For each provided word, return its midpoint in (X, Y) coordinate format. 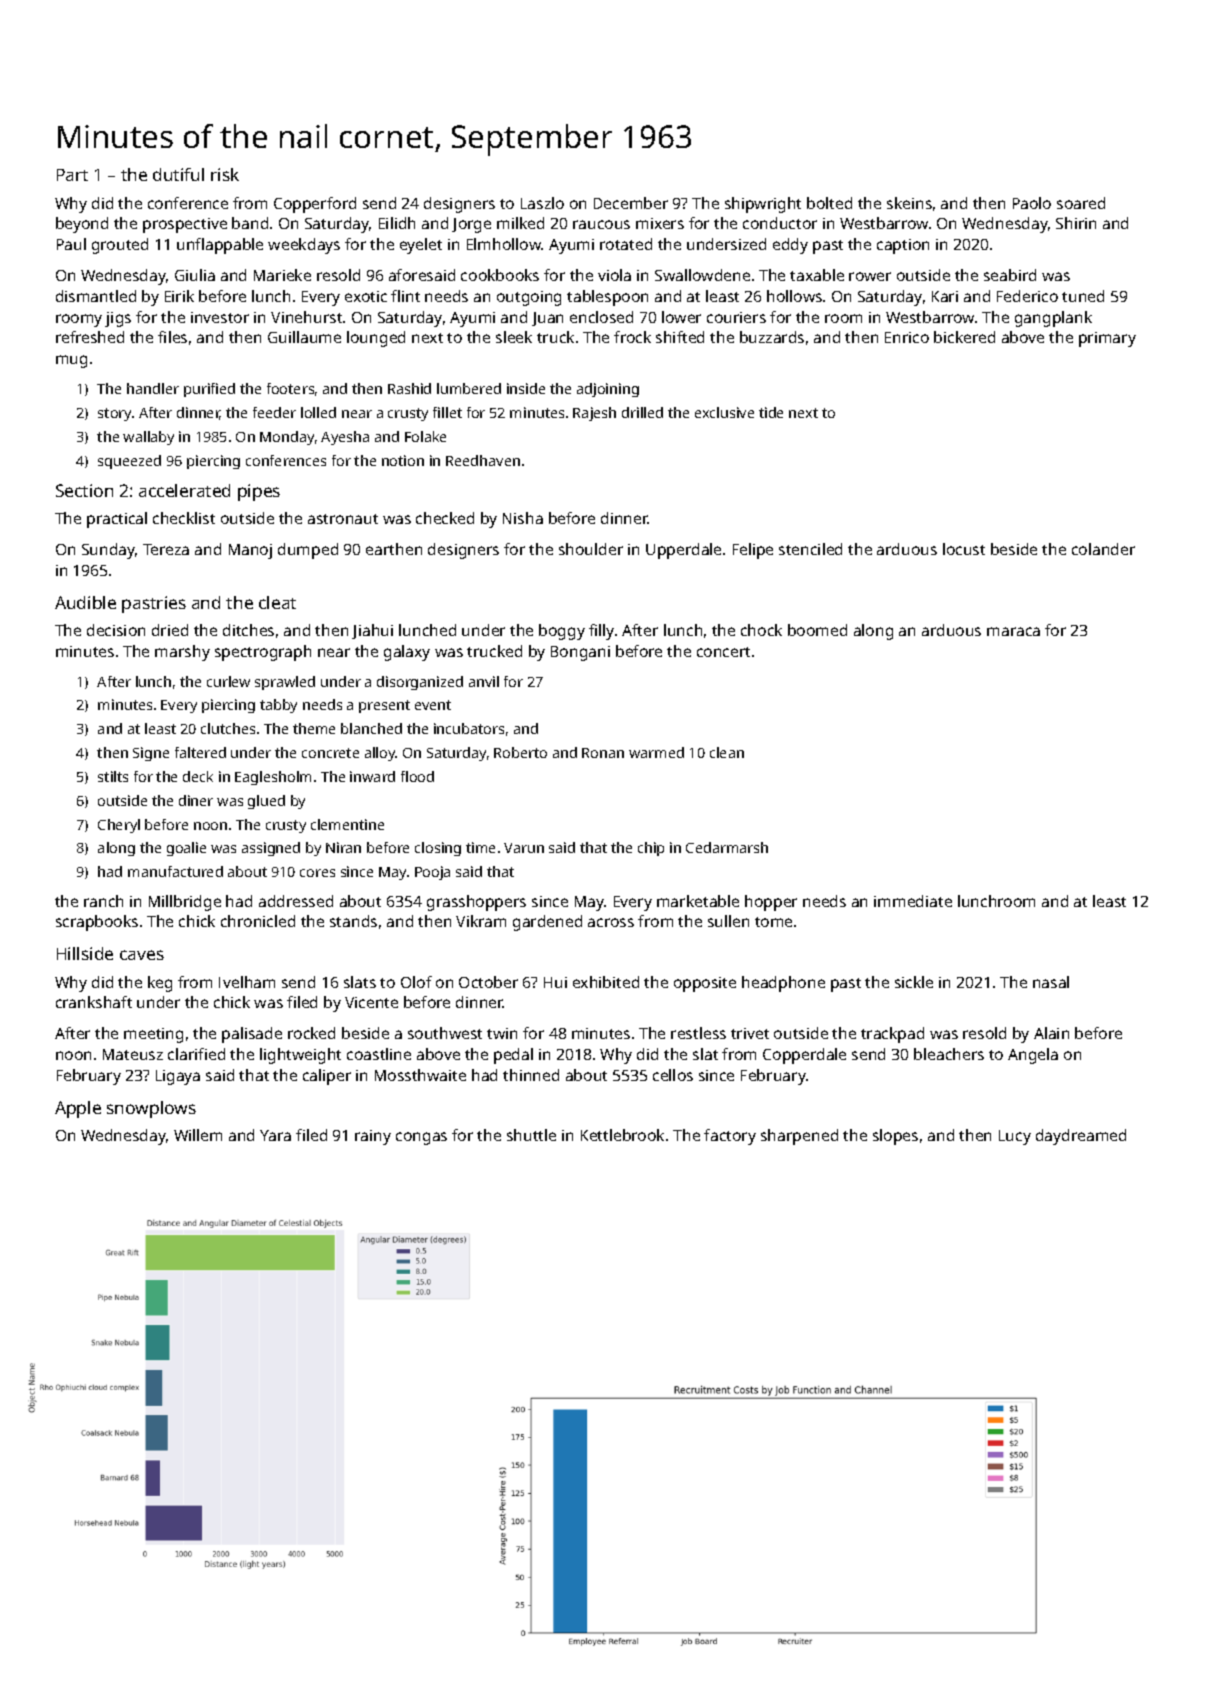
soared (1081, 203)
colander (1103, 549)
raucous (601, 224)
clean (727, 752)
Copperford (315, 205)
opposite (705, 984)
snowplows (151, 1109)
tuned (1083, 296)
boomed (817, 630)
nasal (1051, 982)
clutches (228, 728)
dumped (308, 551)
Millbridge (185, 903)
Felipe (753, 551)
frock (632, 337)
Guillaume (304, 337)
